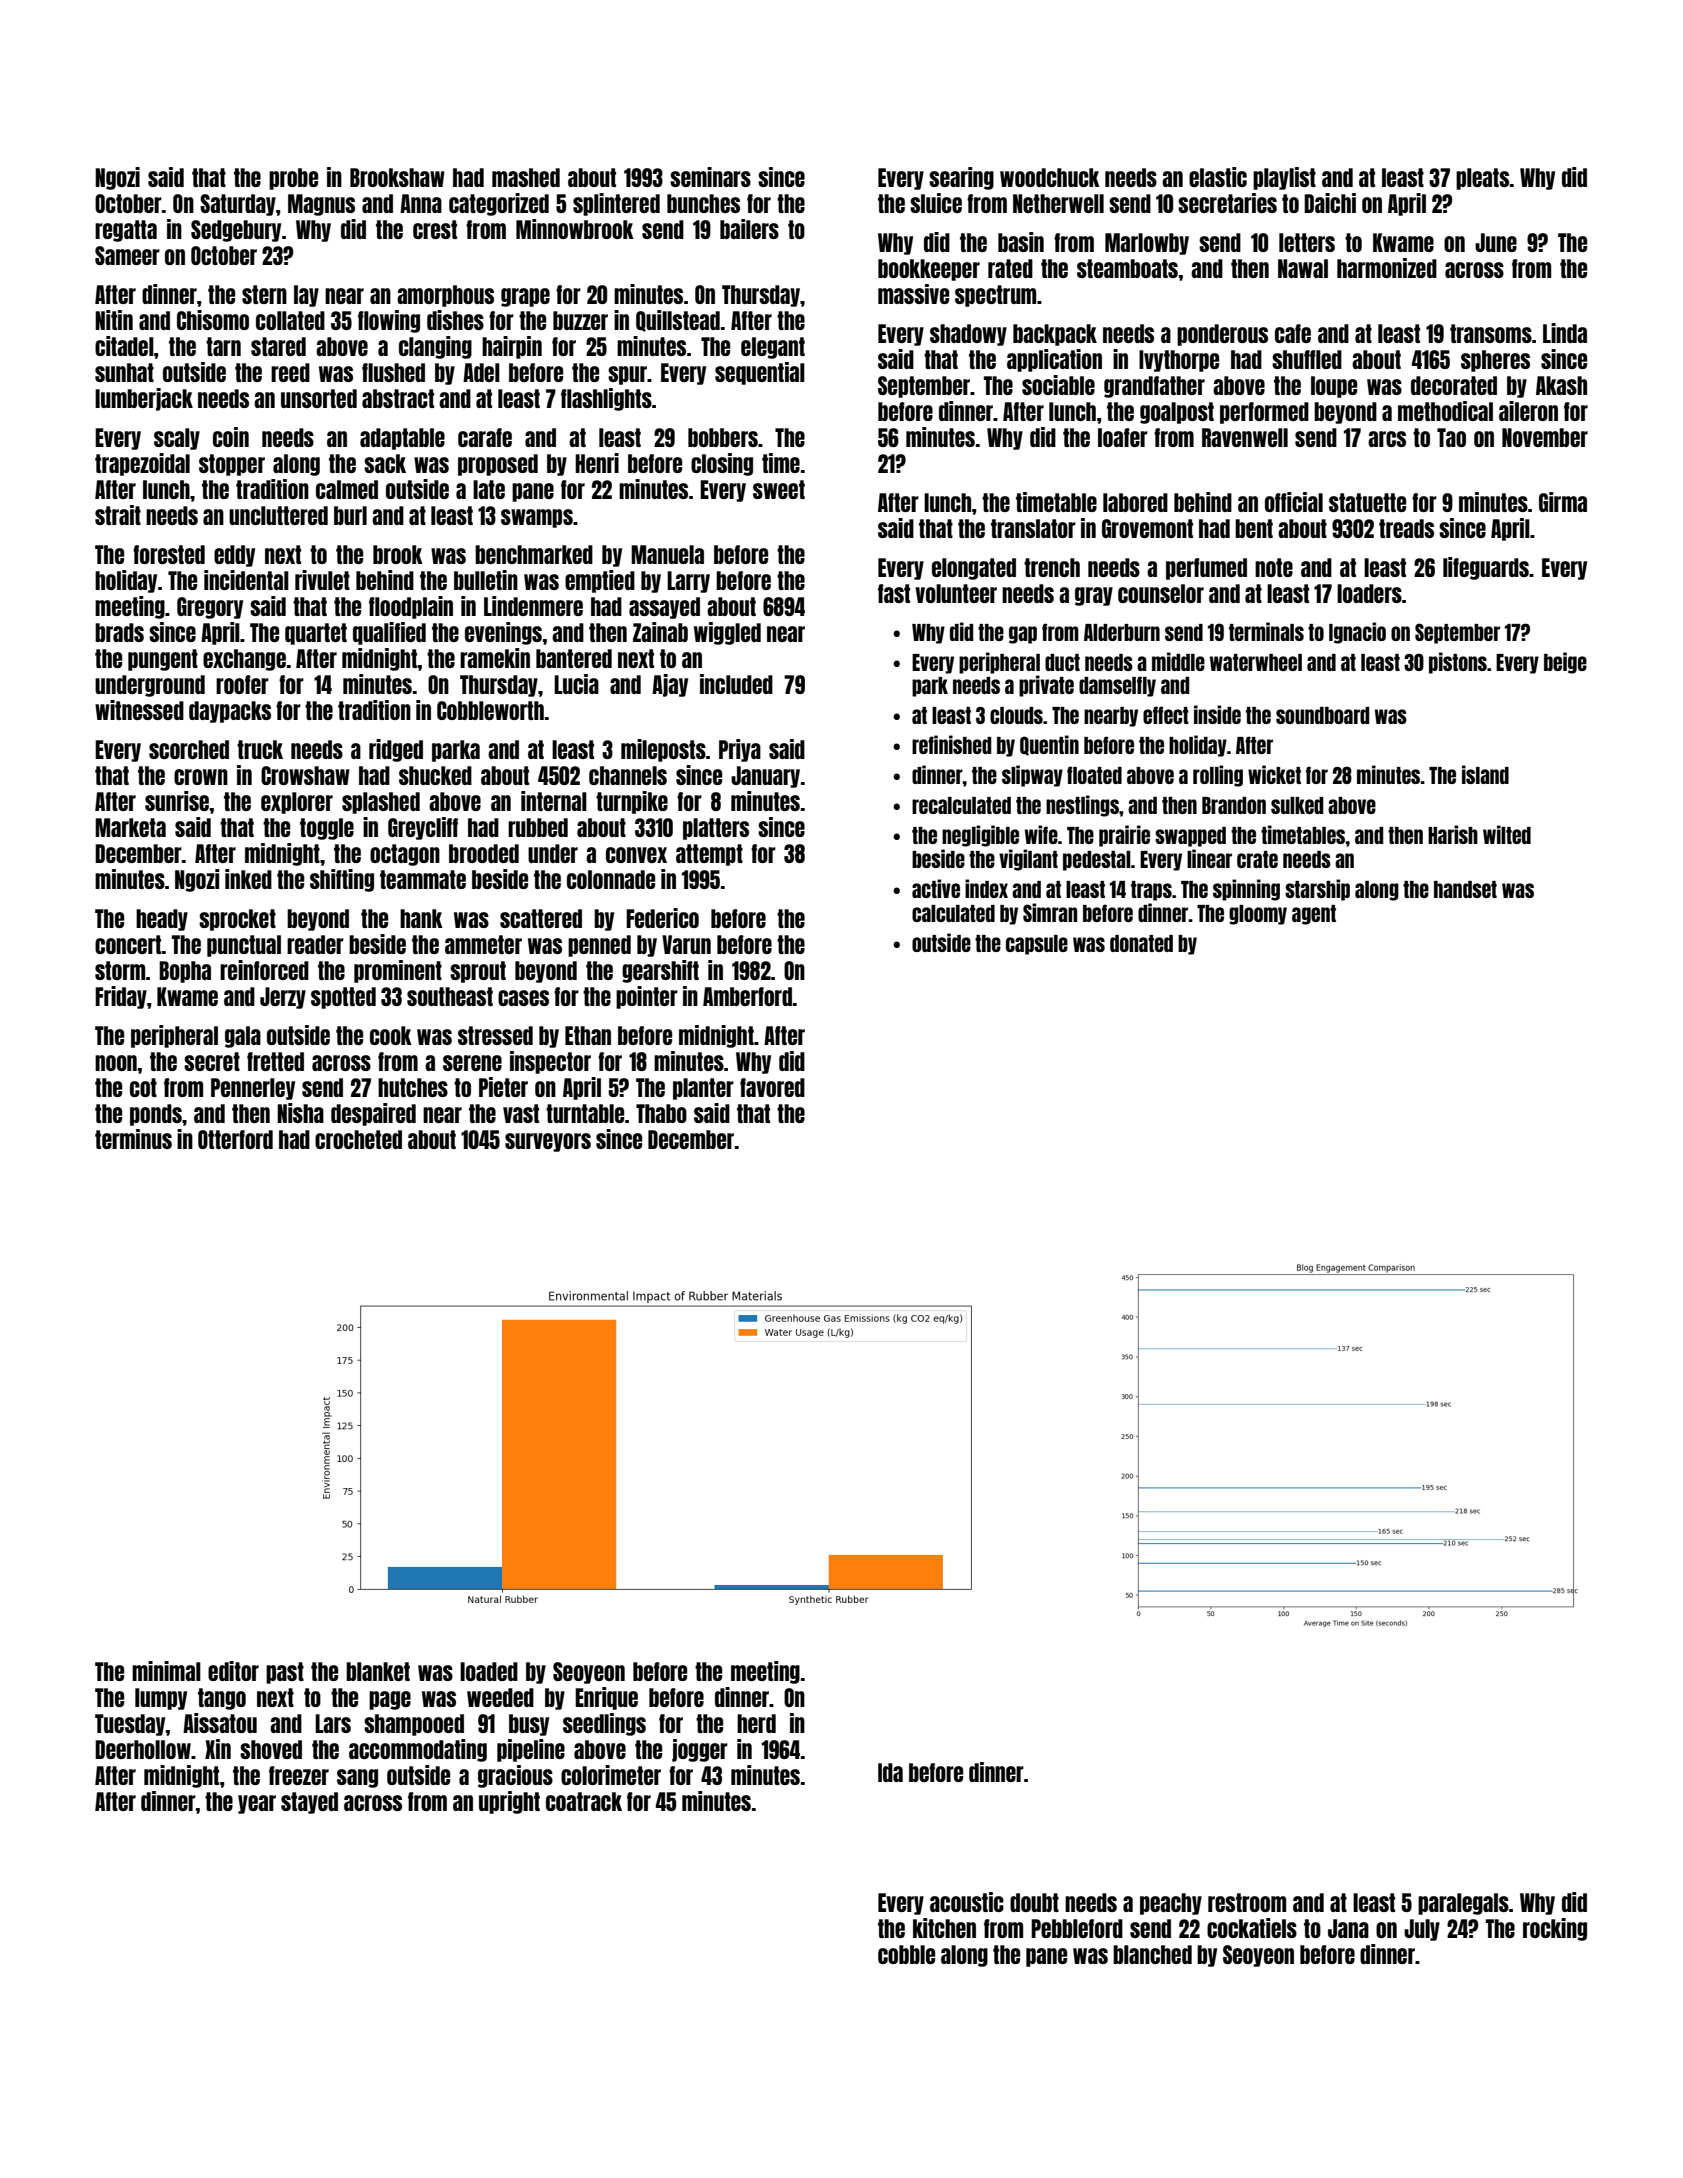  Describe the element at coordinates (961, 178) in the image. I see `searing` at that location.
